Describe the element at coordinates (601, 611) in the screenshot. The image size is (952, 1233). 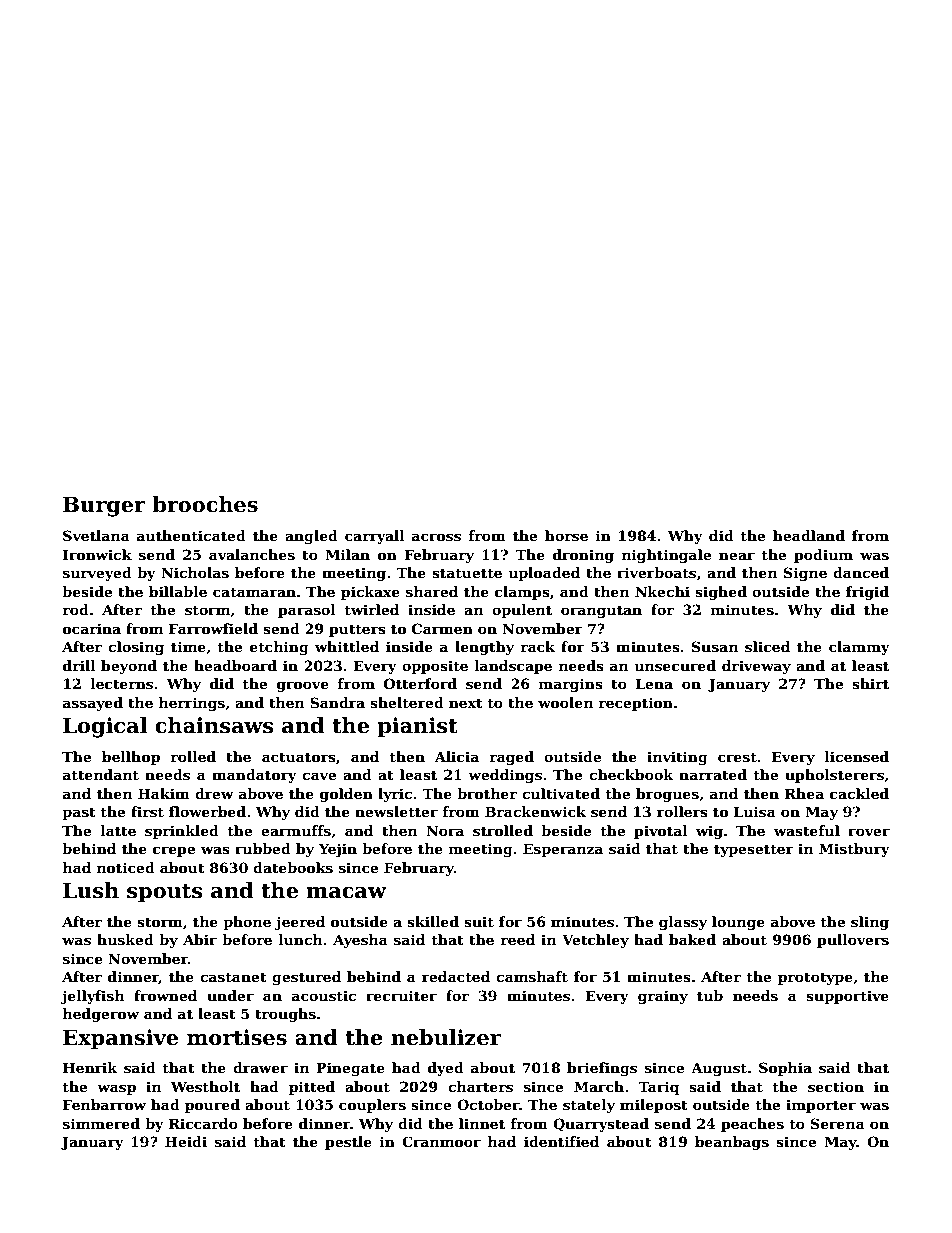
I see `orangutan` at that location.
